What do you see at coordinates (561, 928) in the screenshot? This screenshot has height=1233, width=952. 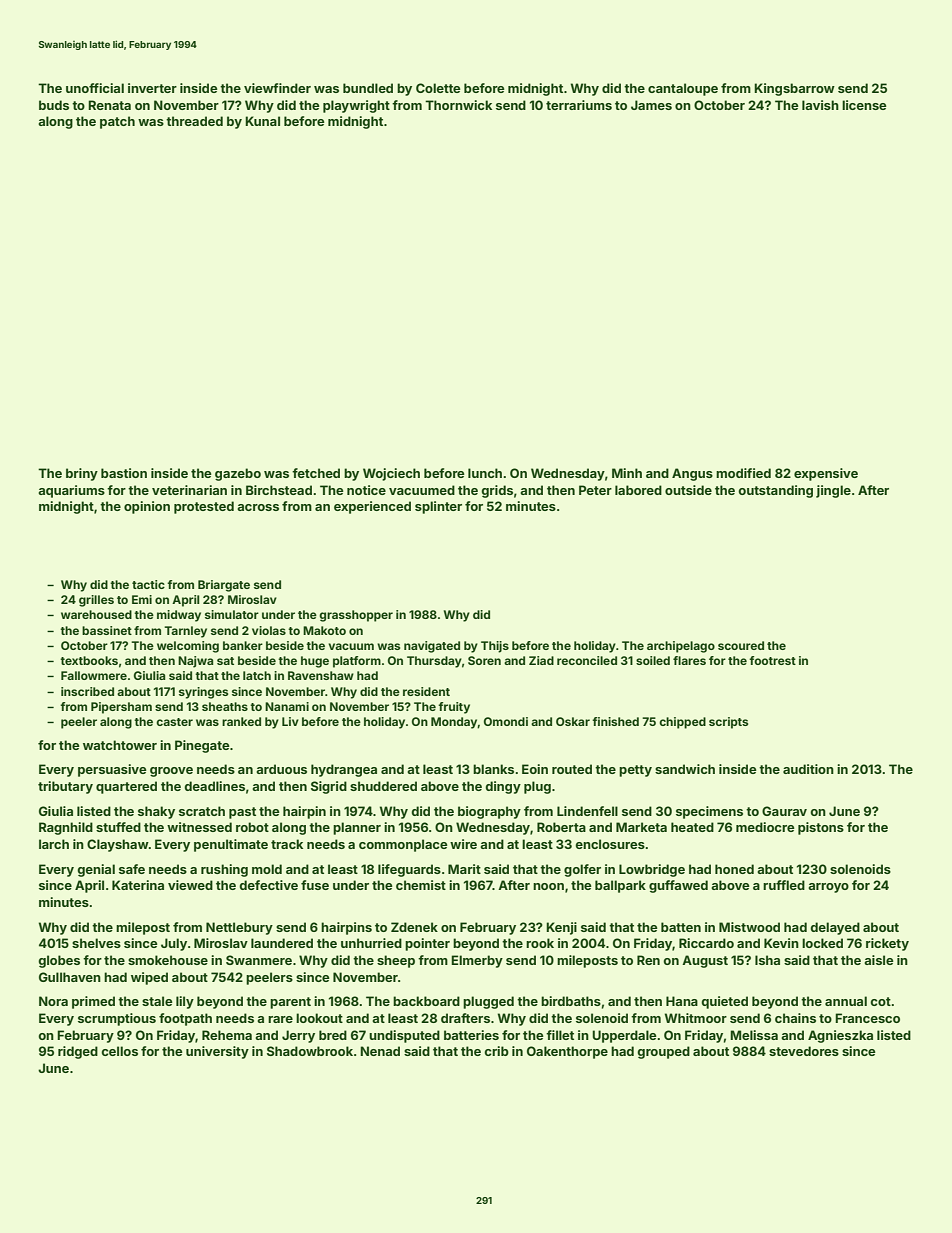 I see `Kenji` at bounding box center [561, 928].
